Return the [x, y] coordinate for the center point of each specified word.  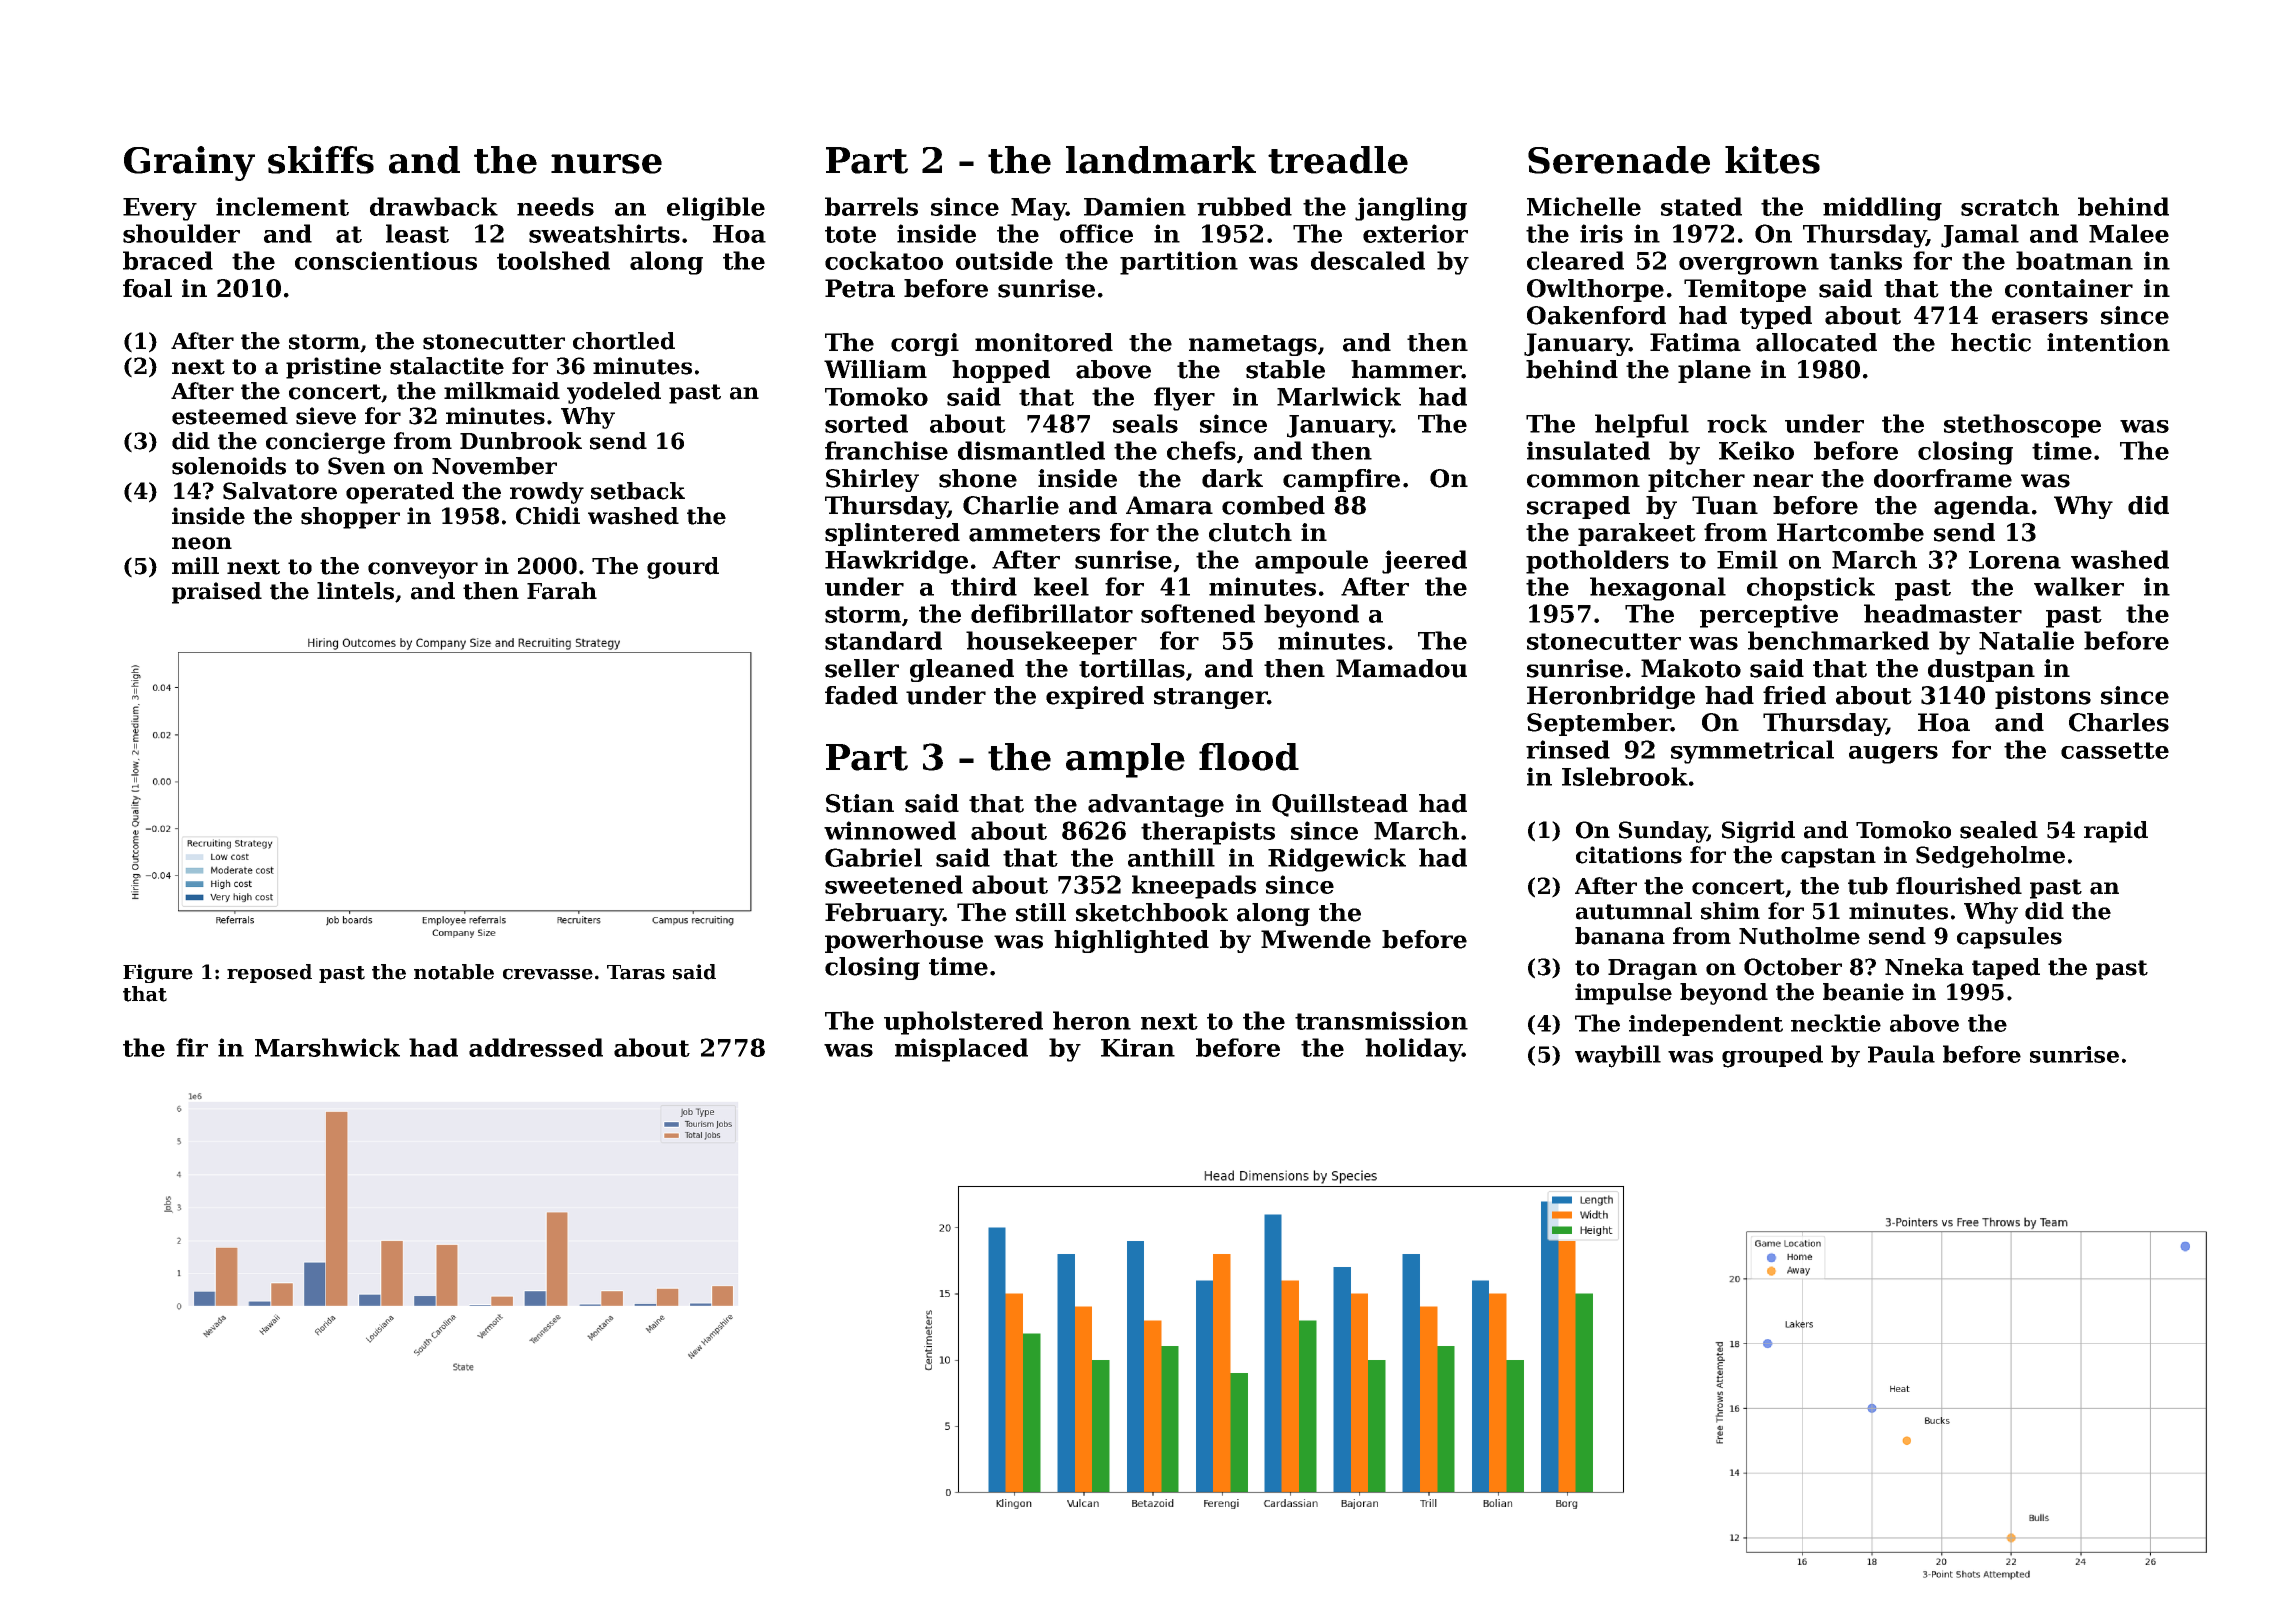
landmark [1161, 160]
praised [217, 593]
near [1783, 481]
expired [1095, 697]
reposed [269, 973]
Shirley [872, 480]
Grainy [189, 163]
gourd [683, 568]
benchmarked [1838, 640]
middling [1882, 209]
